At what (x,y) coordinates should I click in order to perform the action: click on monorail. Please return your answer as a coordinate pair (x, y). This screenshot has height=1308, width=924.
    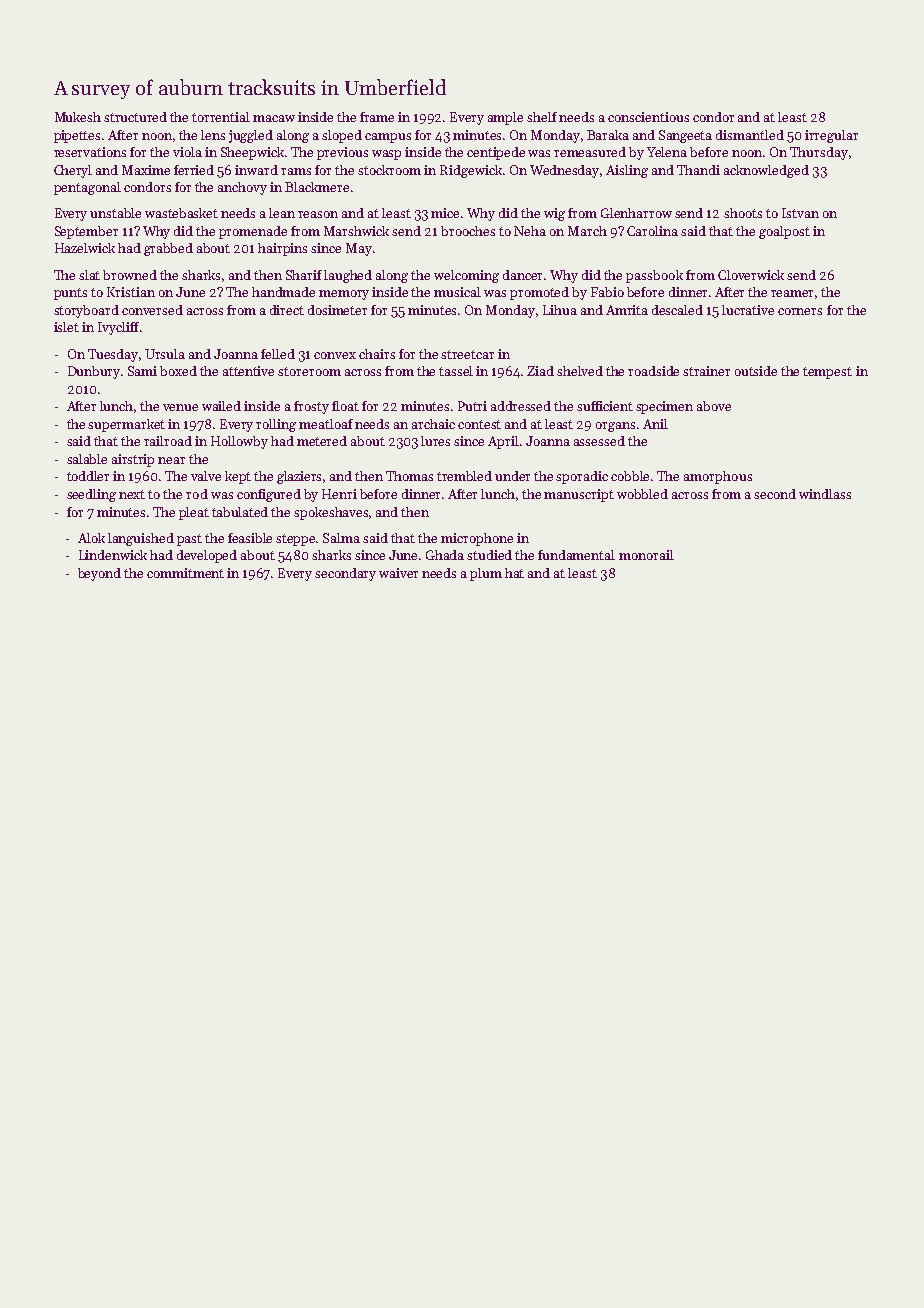
    Looking at the image, I should click on (646, 555).
